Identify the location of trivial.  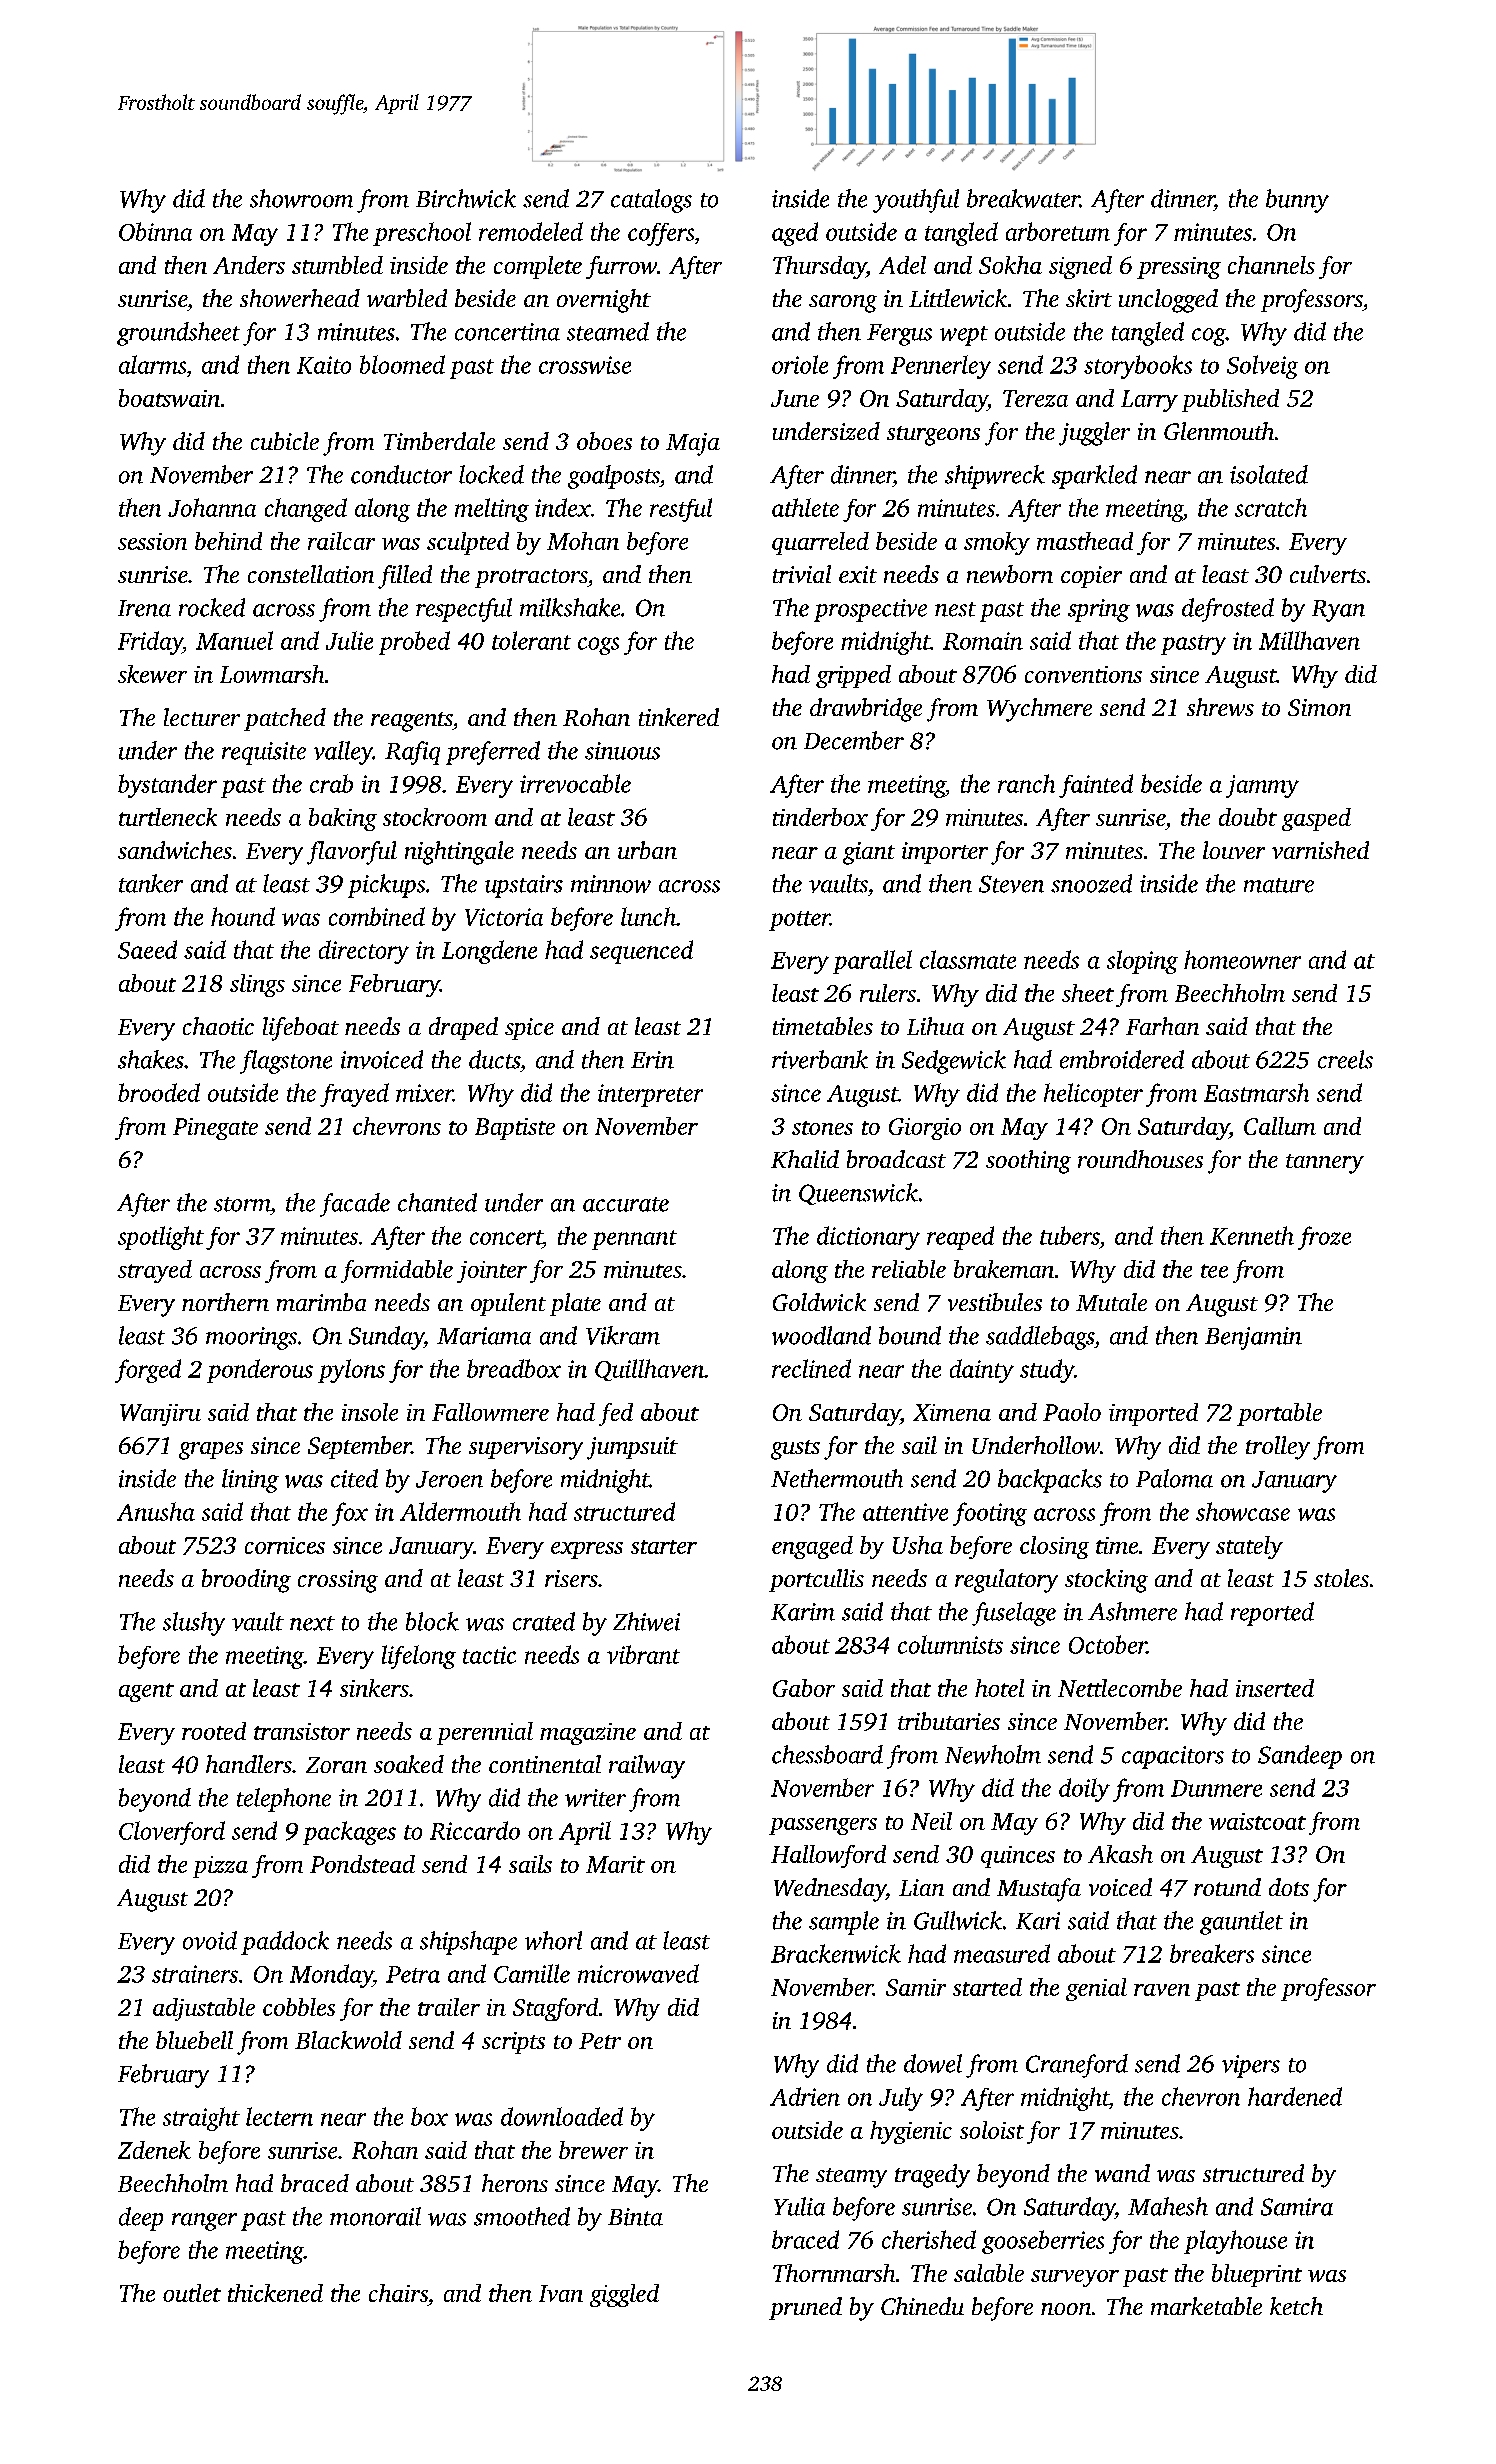
(802, 574).
